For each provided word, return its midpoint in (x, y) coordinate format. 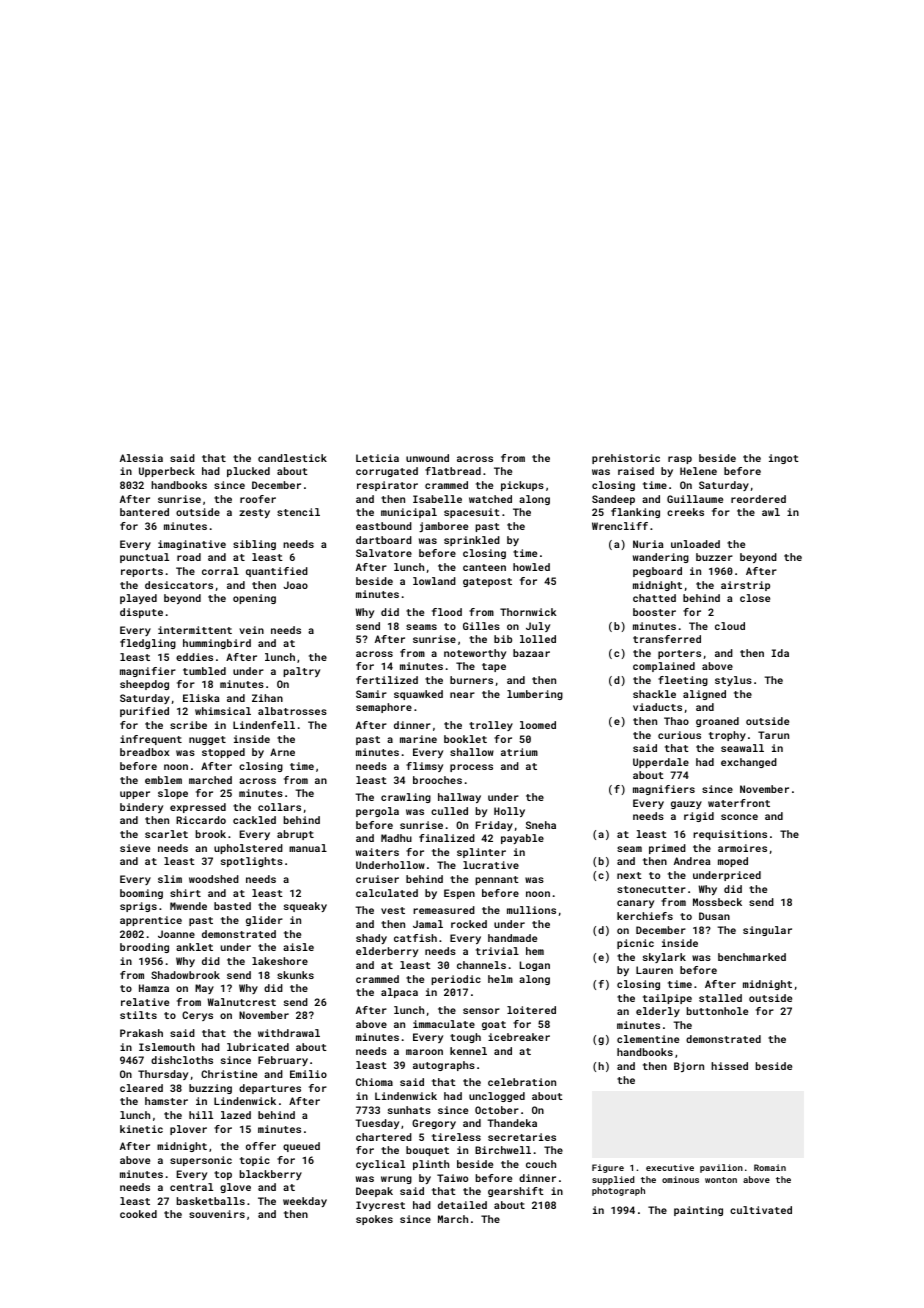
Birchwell (503, 1150)
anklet (194, 947)
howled (531, 567)
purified (144, 712)
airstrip (745, 586)
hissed (729, 1066)
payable (522, 839)
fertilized (387, 680)
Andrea (692, 861)
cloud (730, 626)
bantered (144, 512)
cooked (138, 1214)
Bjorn (689, 1067)
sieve (135, 848)
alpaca (399, 993)
